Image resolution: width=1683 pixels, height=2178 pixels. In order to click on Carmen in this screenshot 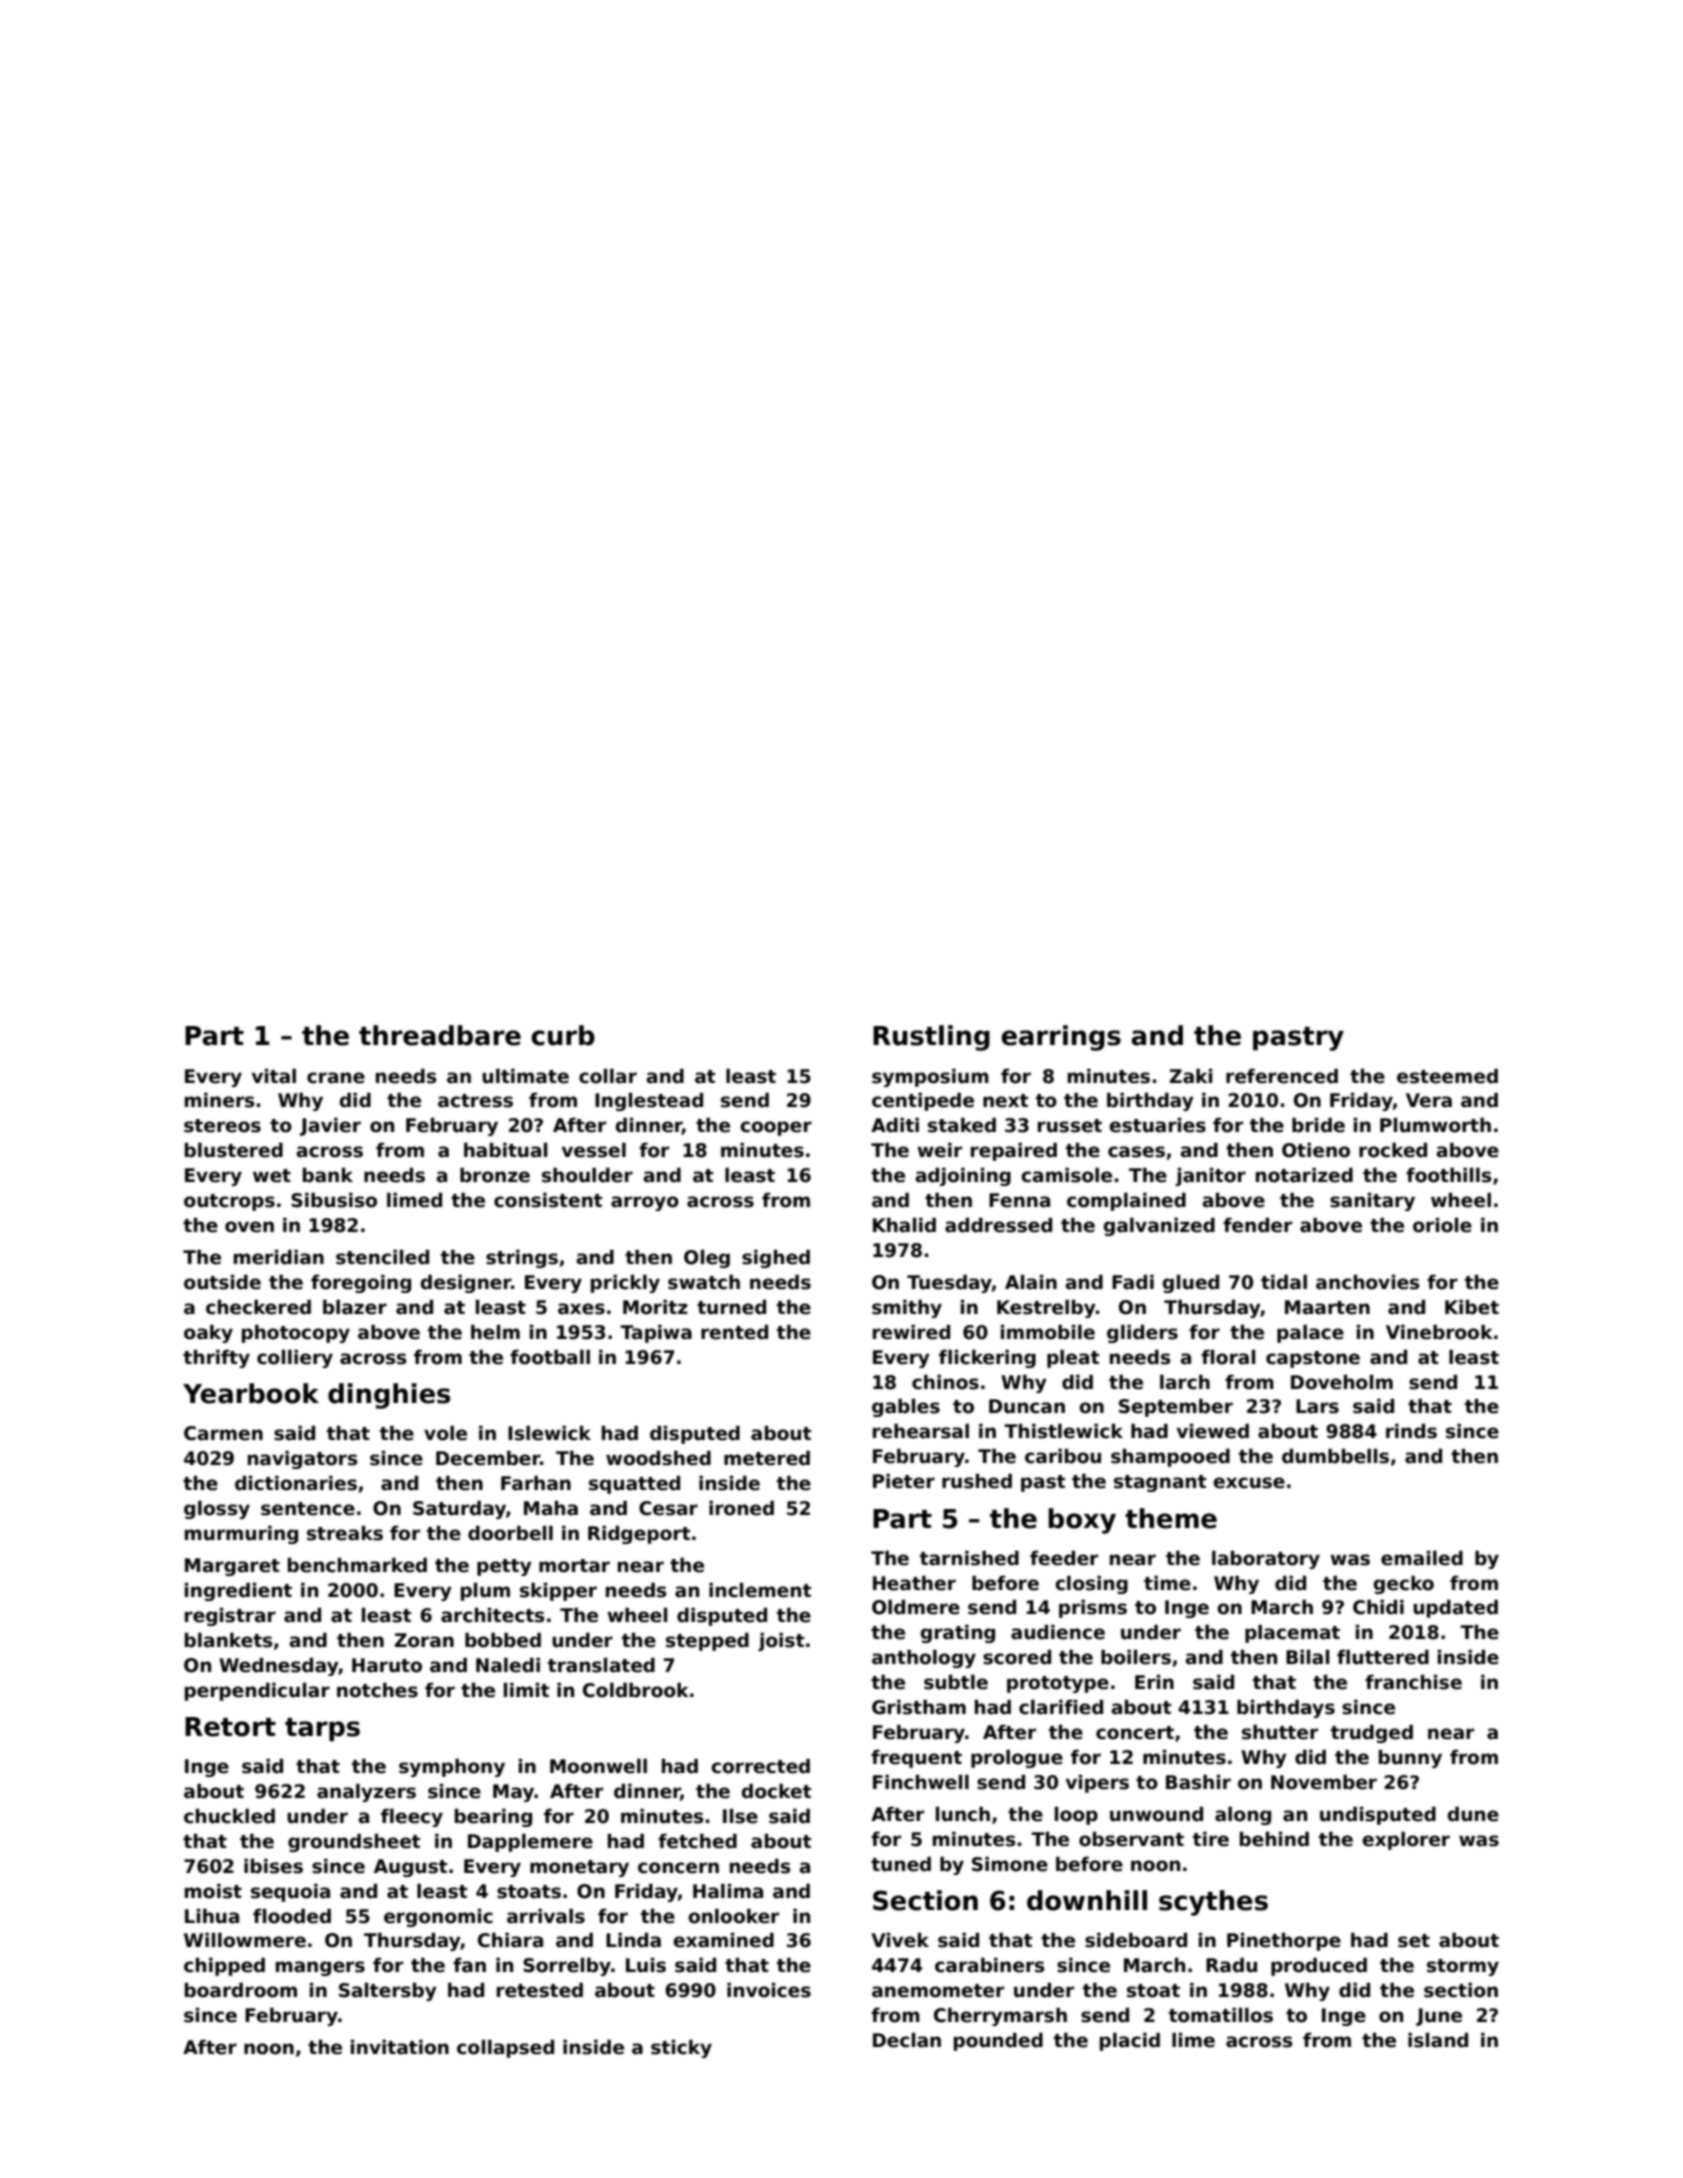, I will do `click(223, 1433)`.
